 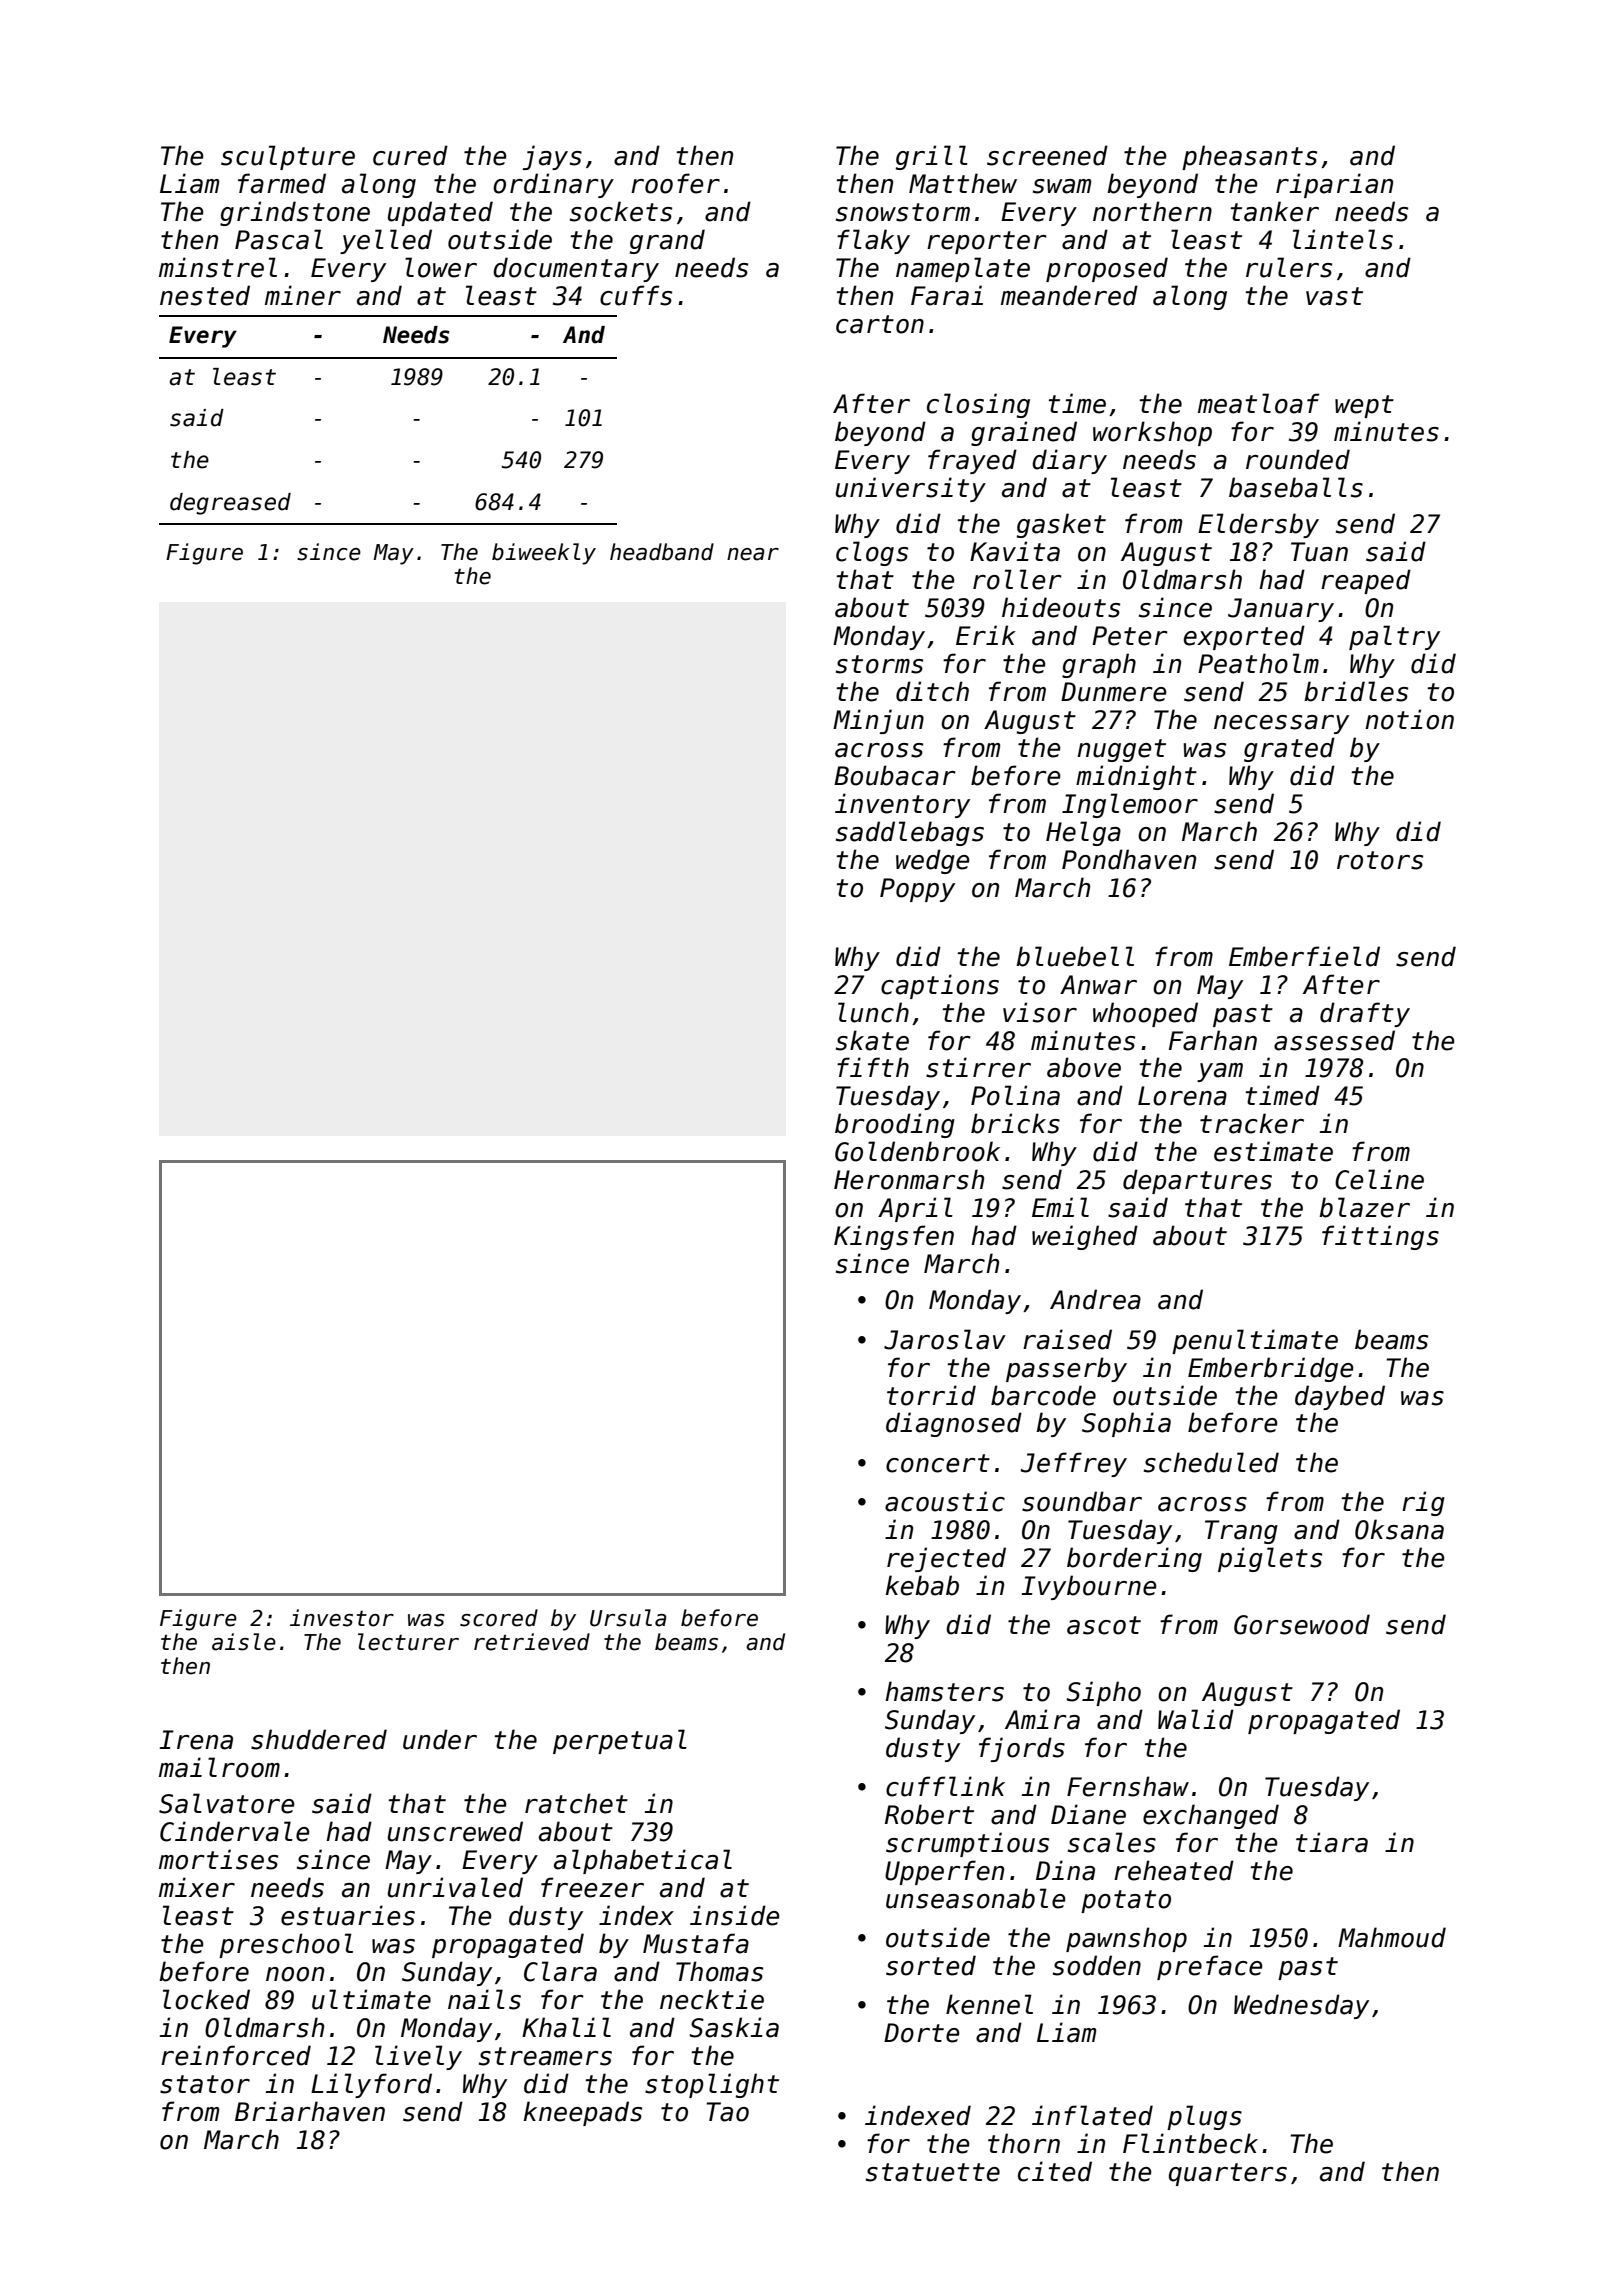 What do you see at coordinates (1319, 552) in the document?
I see `Tuan` at bounding box center [1319, 552].
